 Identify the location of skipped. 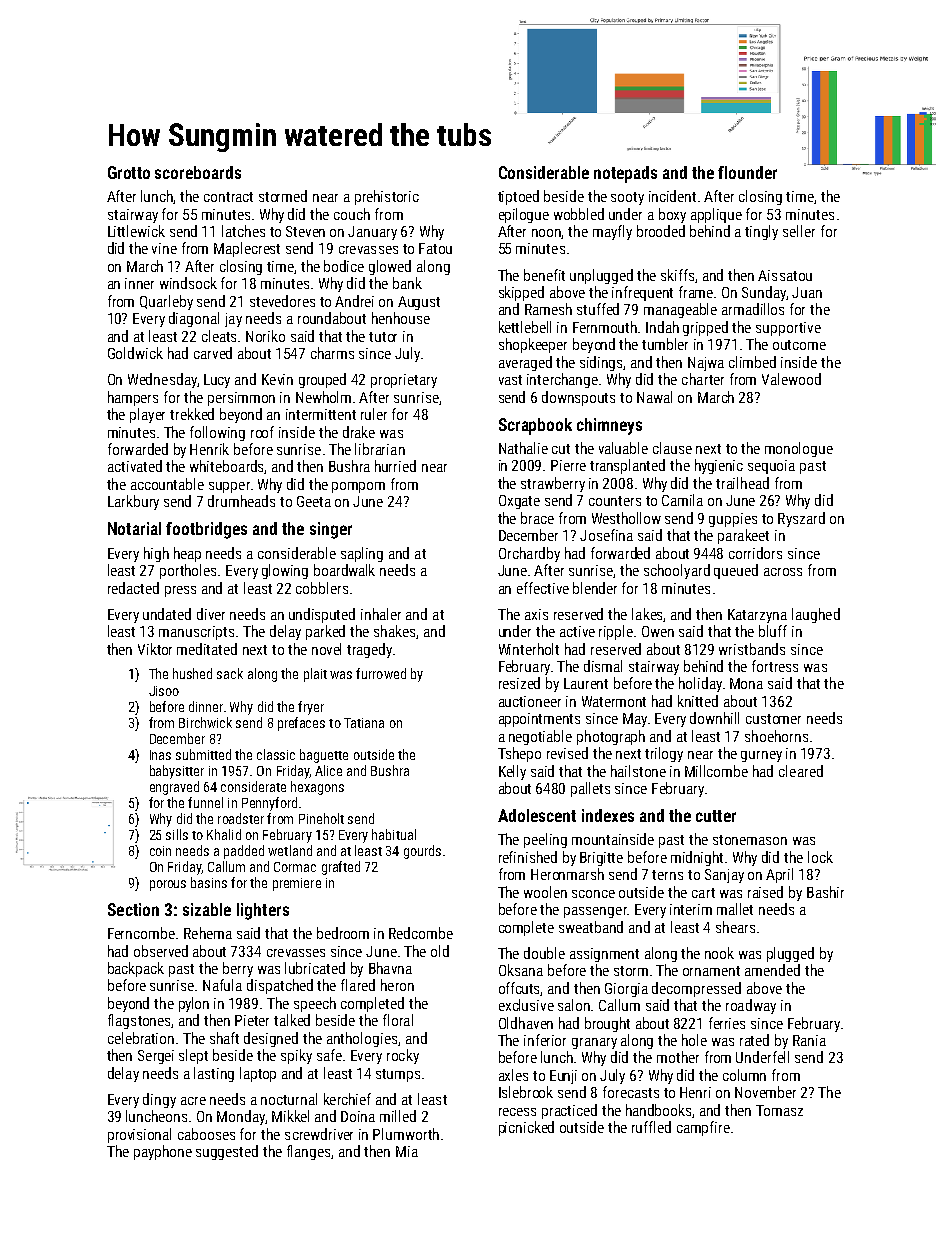
(521, 293).
